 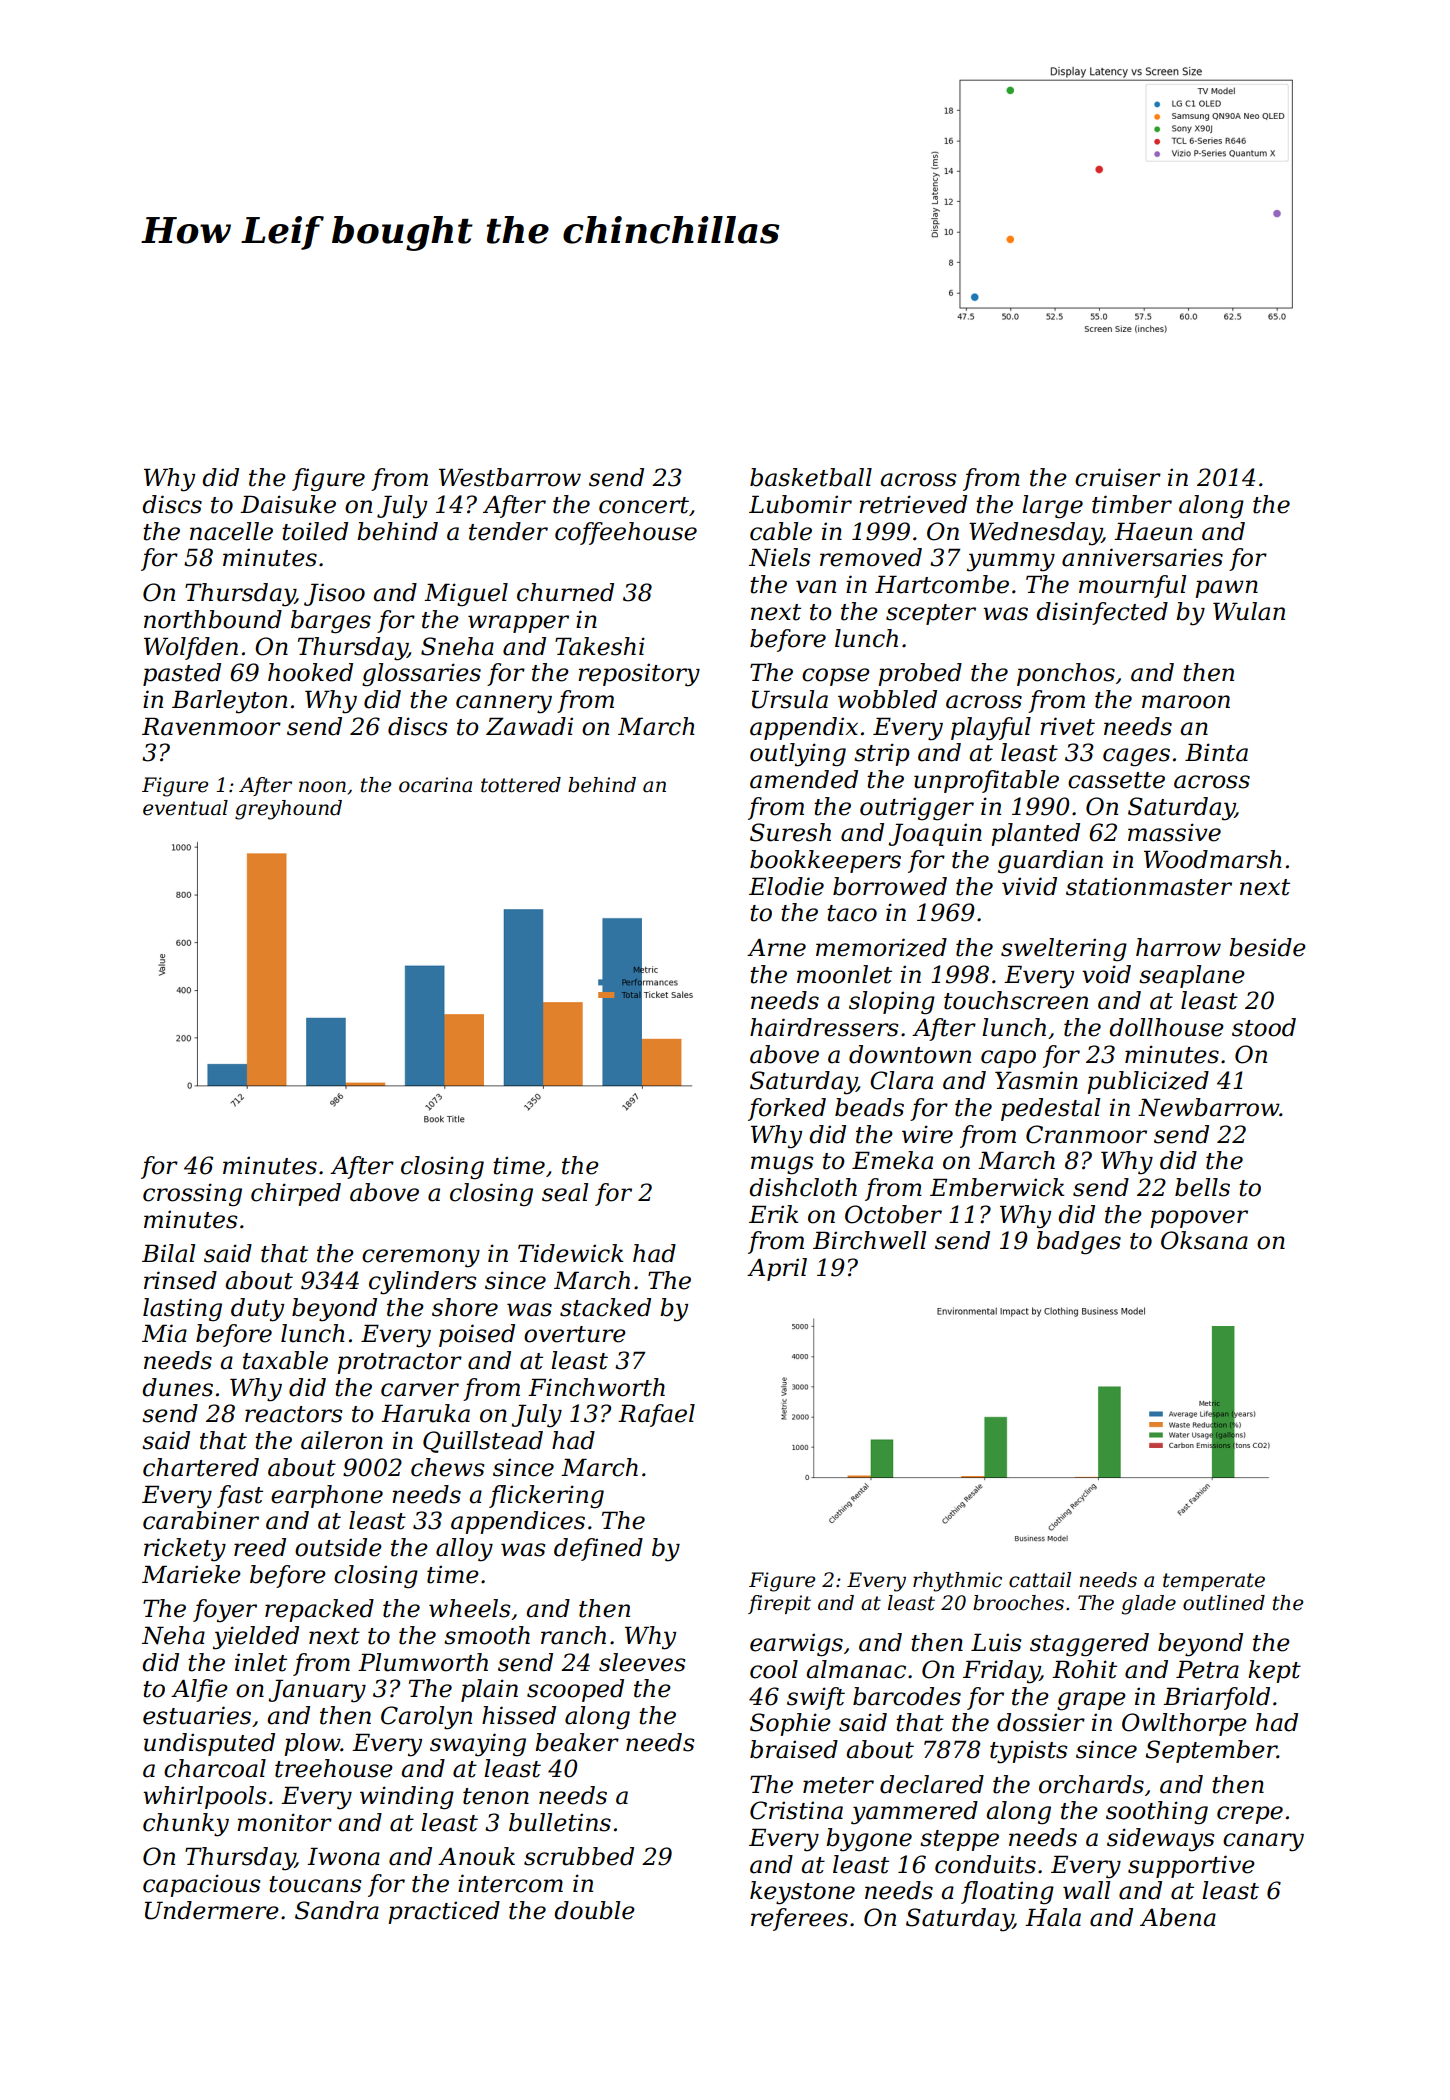 What do you see at coordinates (204, 1797) in the image?
I see `whirlpools` at bounding box center [204, 1797].
